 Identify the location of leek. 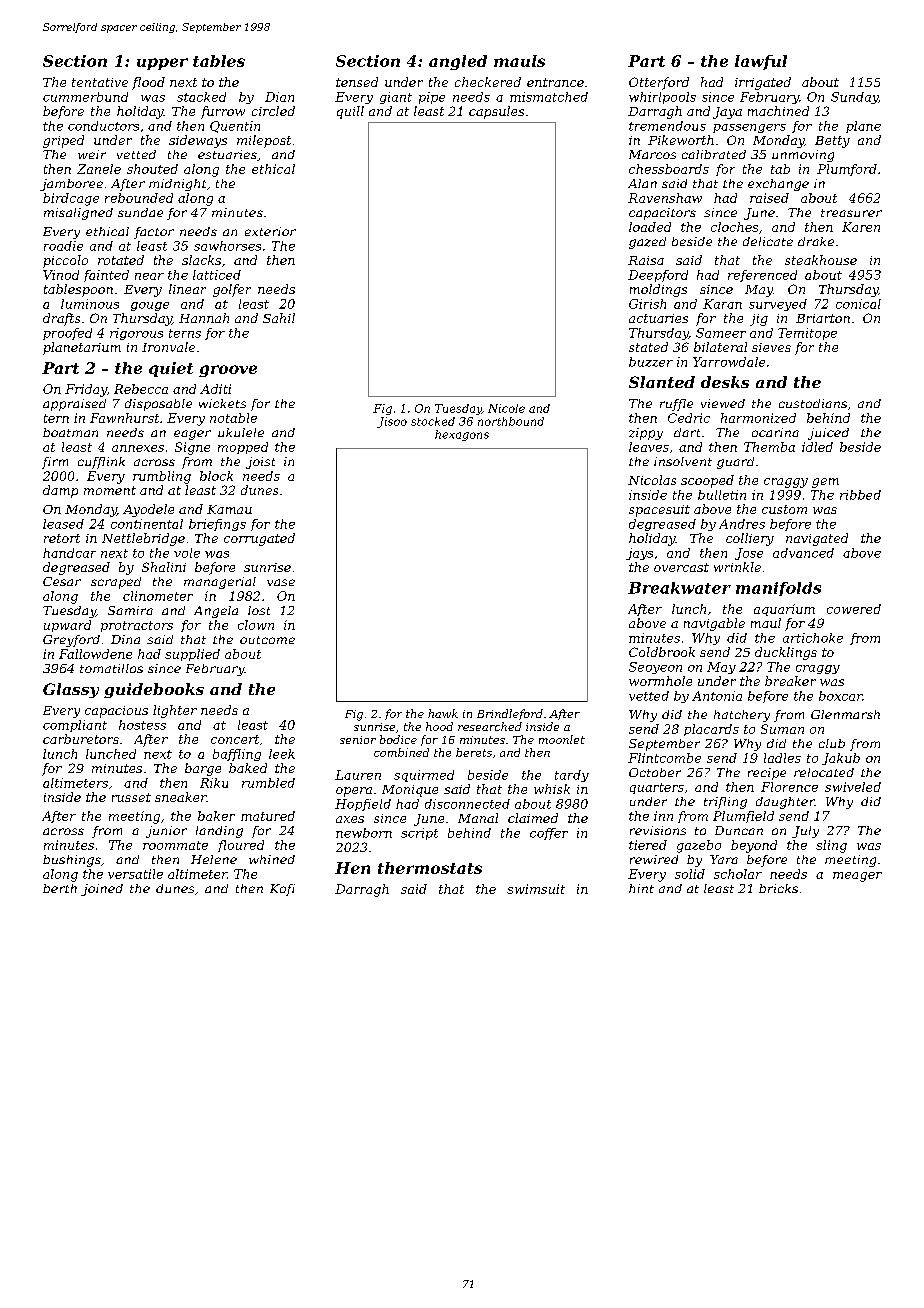
(282, 754).
